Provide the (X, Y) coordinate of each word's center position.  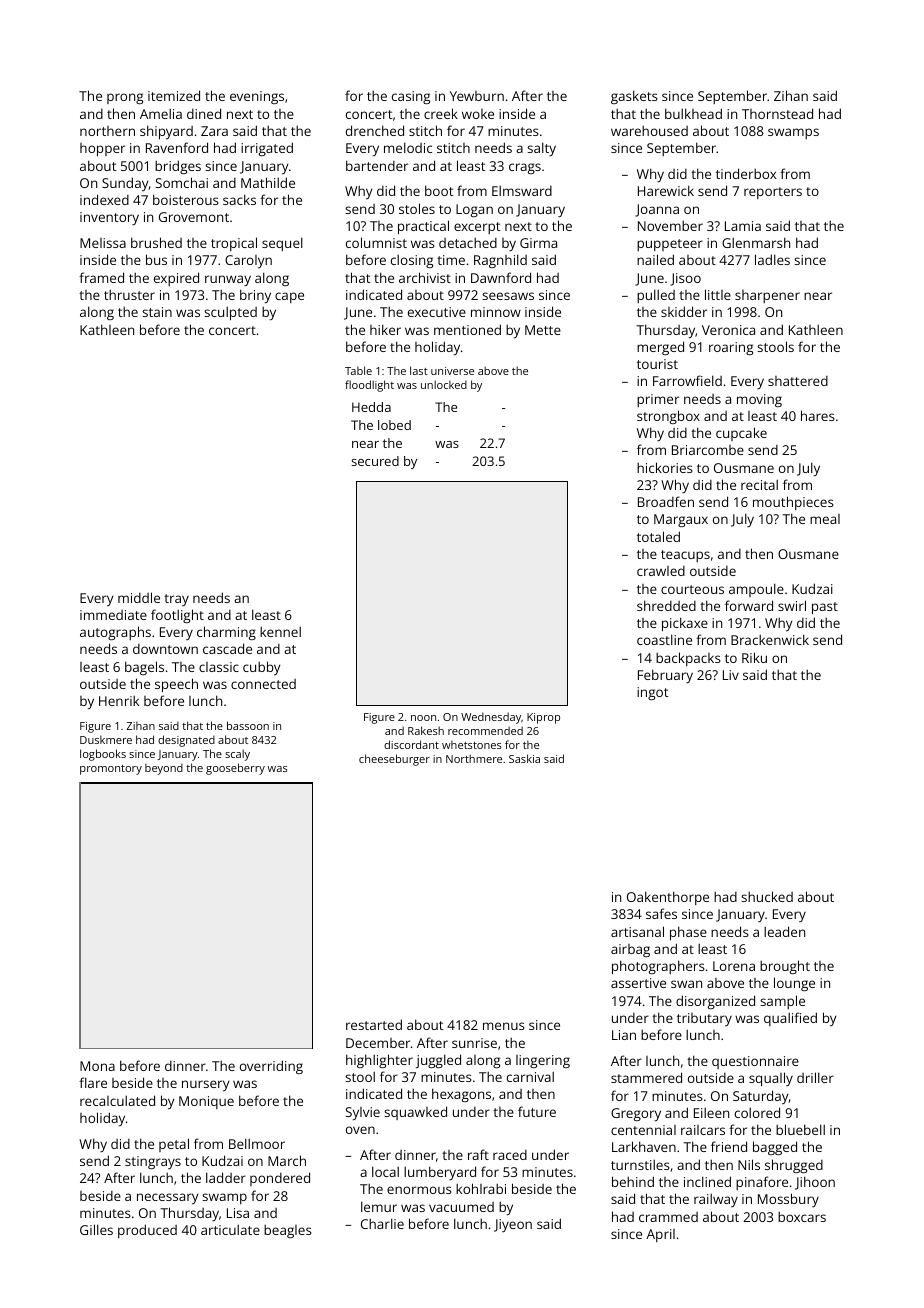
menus (504, 1026)
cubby (262, 668)
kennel (280, 631)
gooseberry (235, 769)
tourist (657, 364)
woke (478, 114)
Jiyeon (513, 1225)
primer (658, 400)
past (825, 608)
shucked (767, 896)
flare (93, 1082)
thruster (129, 294)
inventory (109, 218)
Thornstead (777, 113)
